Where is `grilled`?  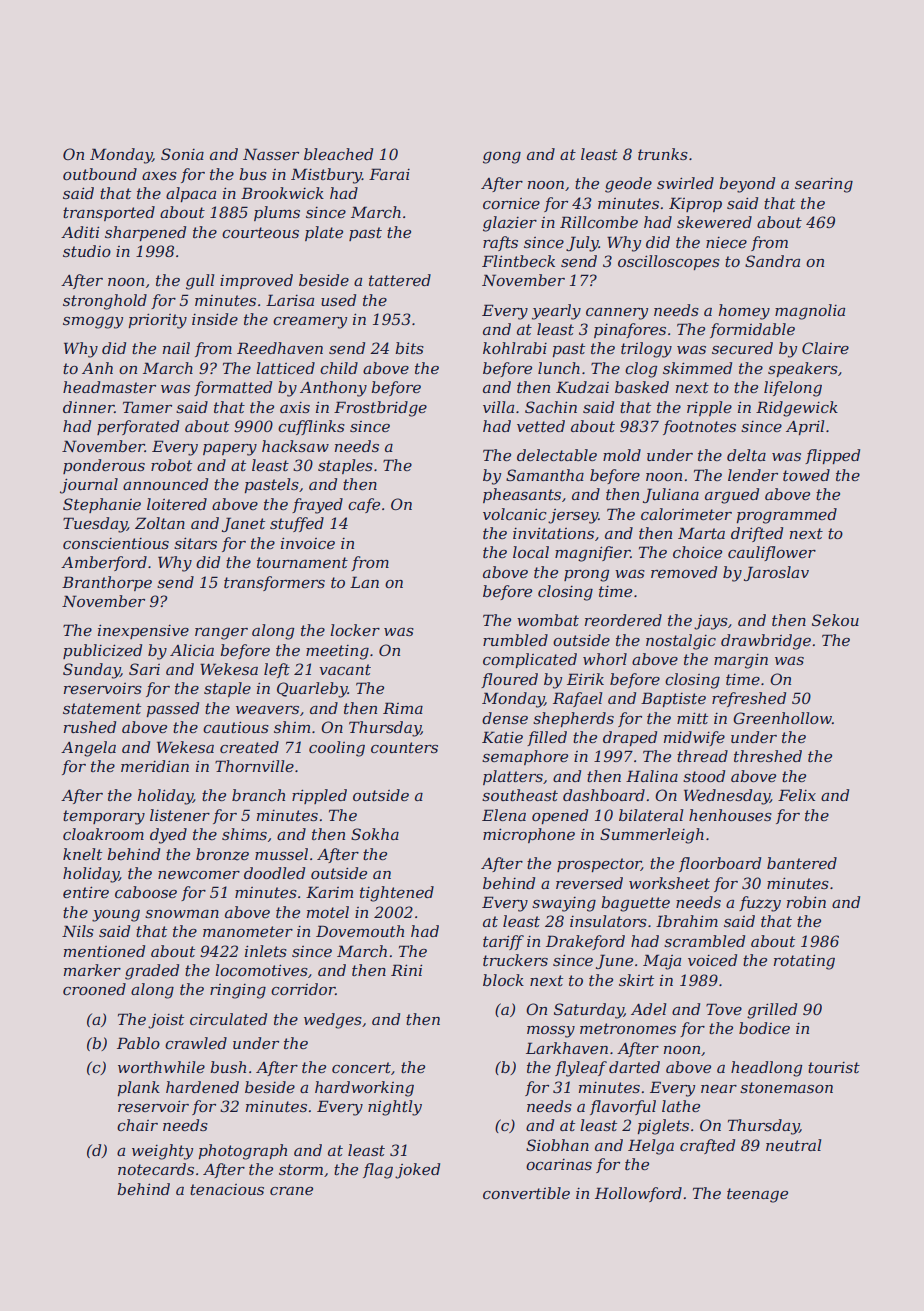
grilled is located at coordinates (772, 1011).
